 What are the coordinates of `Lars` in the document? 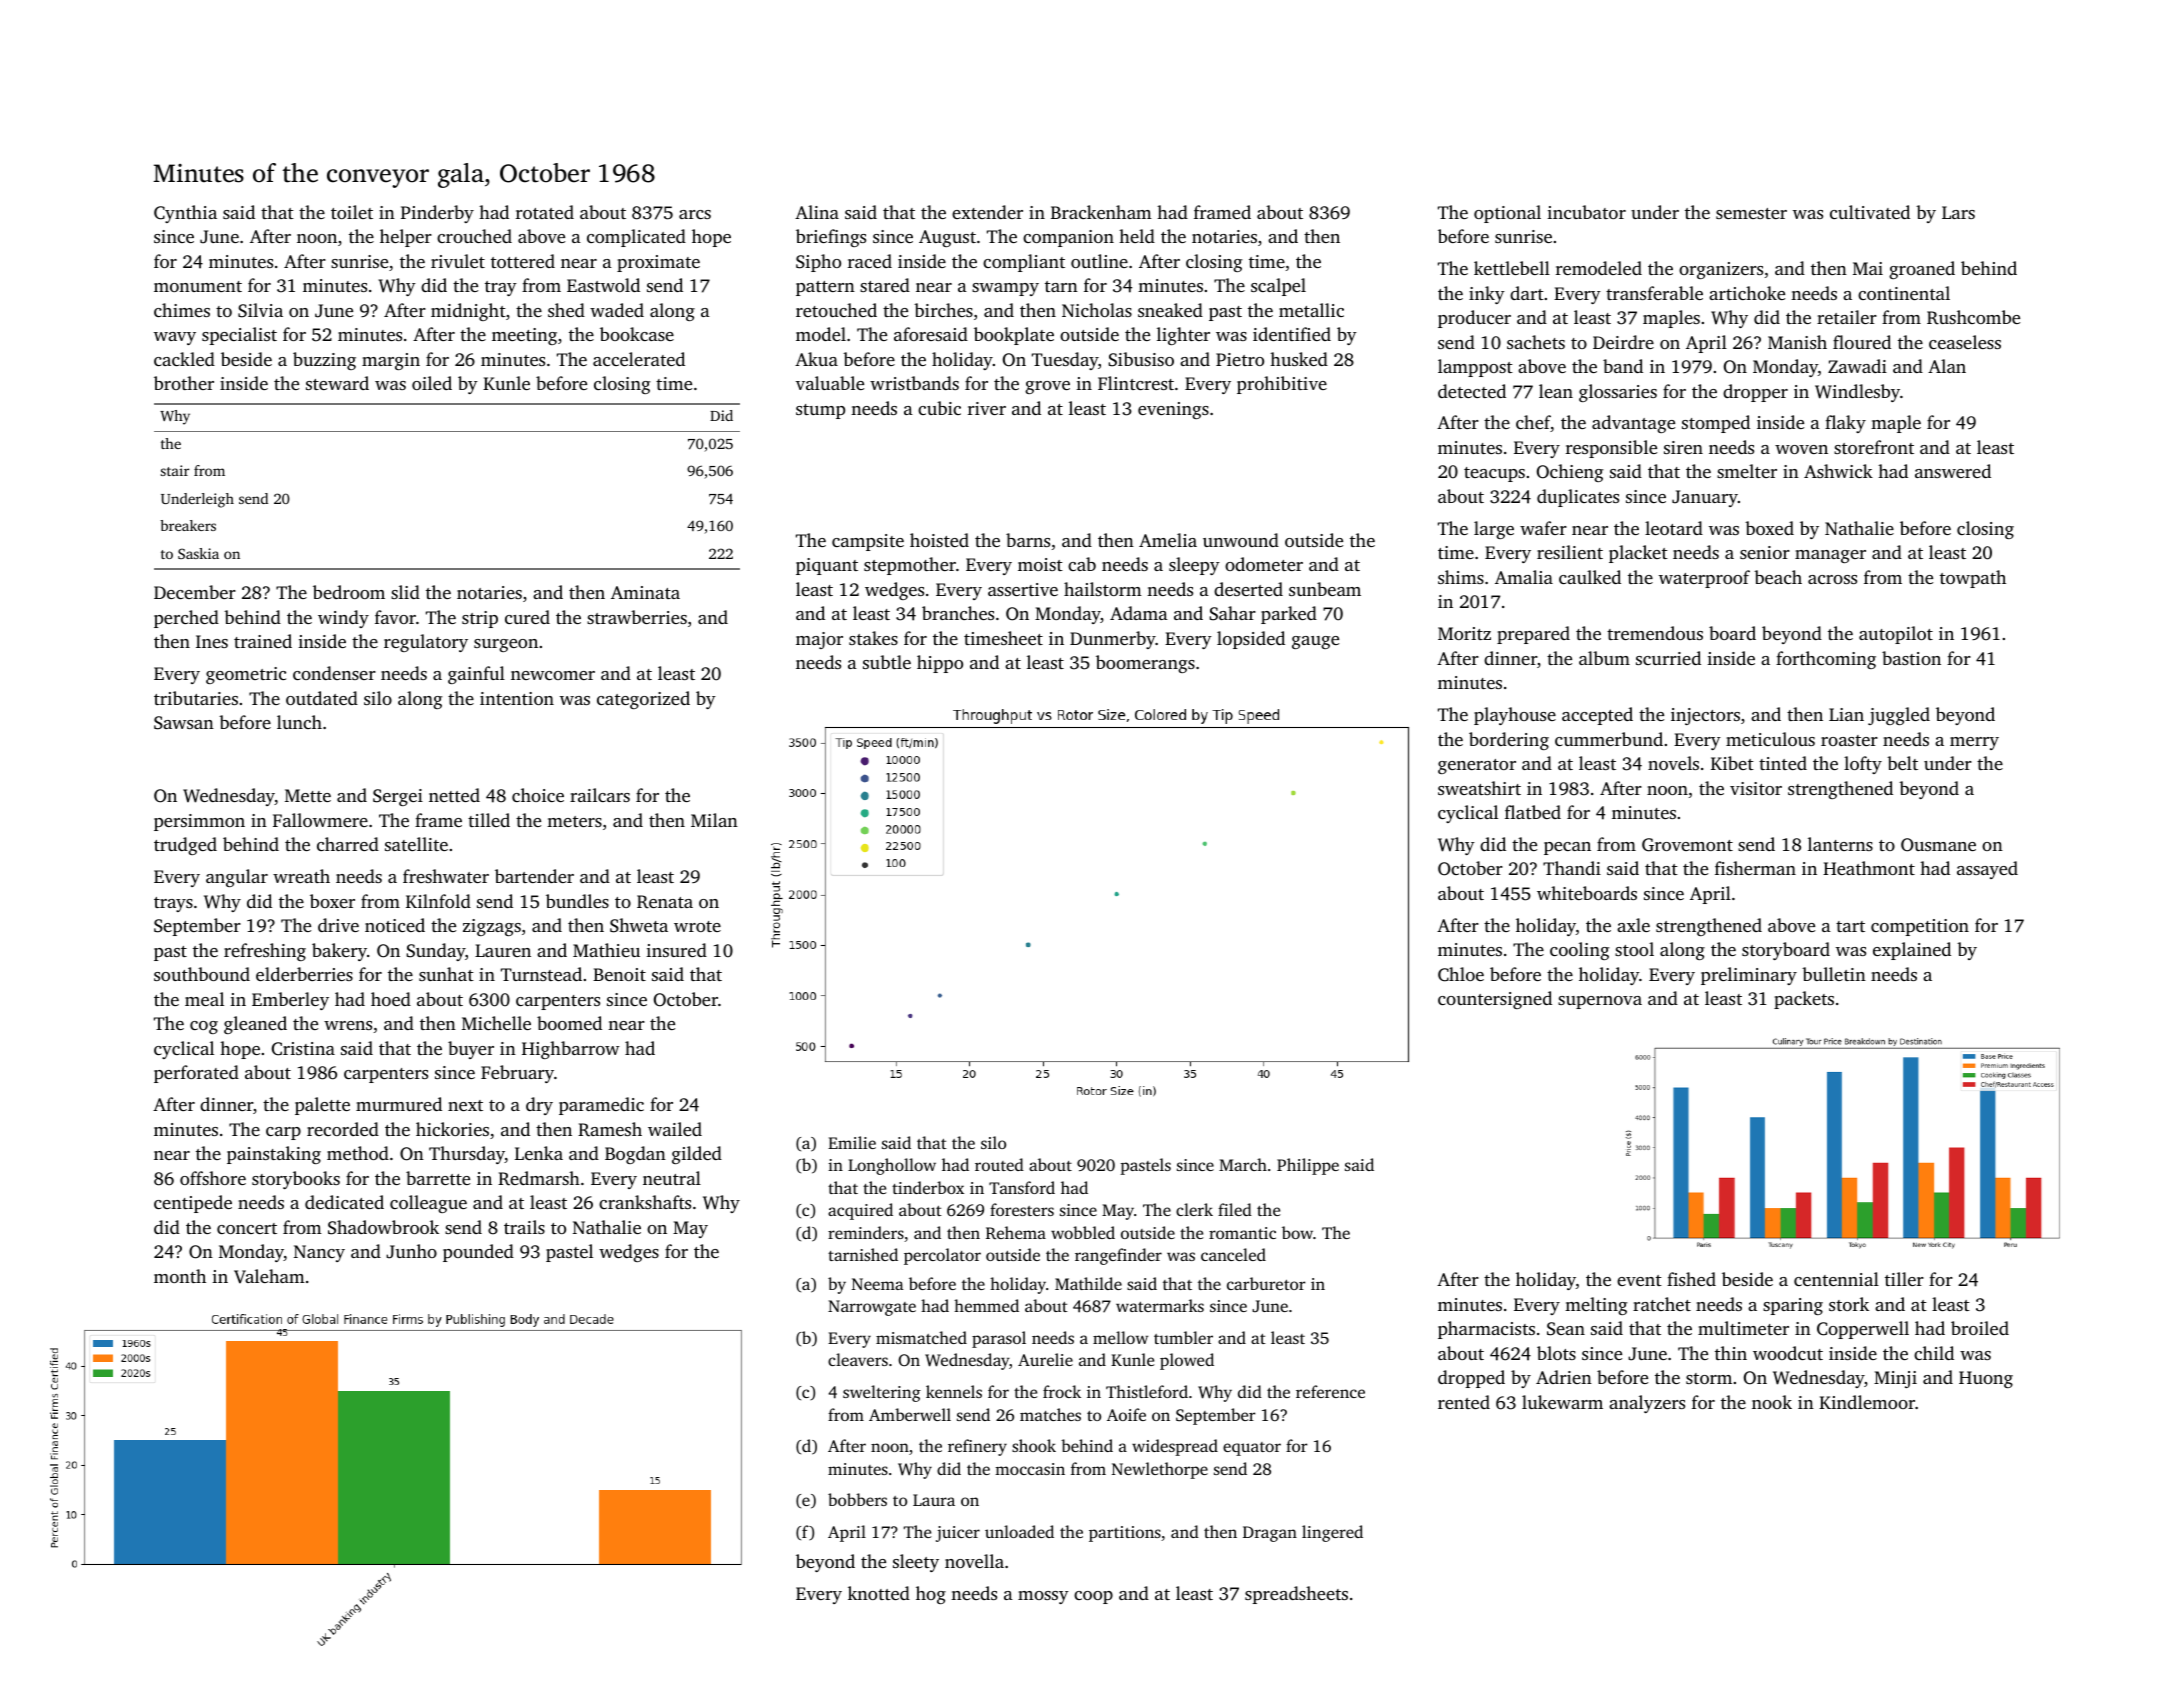 It's located at (1958, 212).
